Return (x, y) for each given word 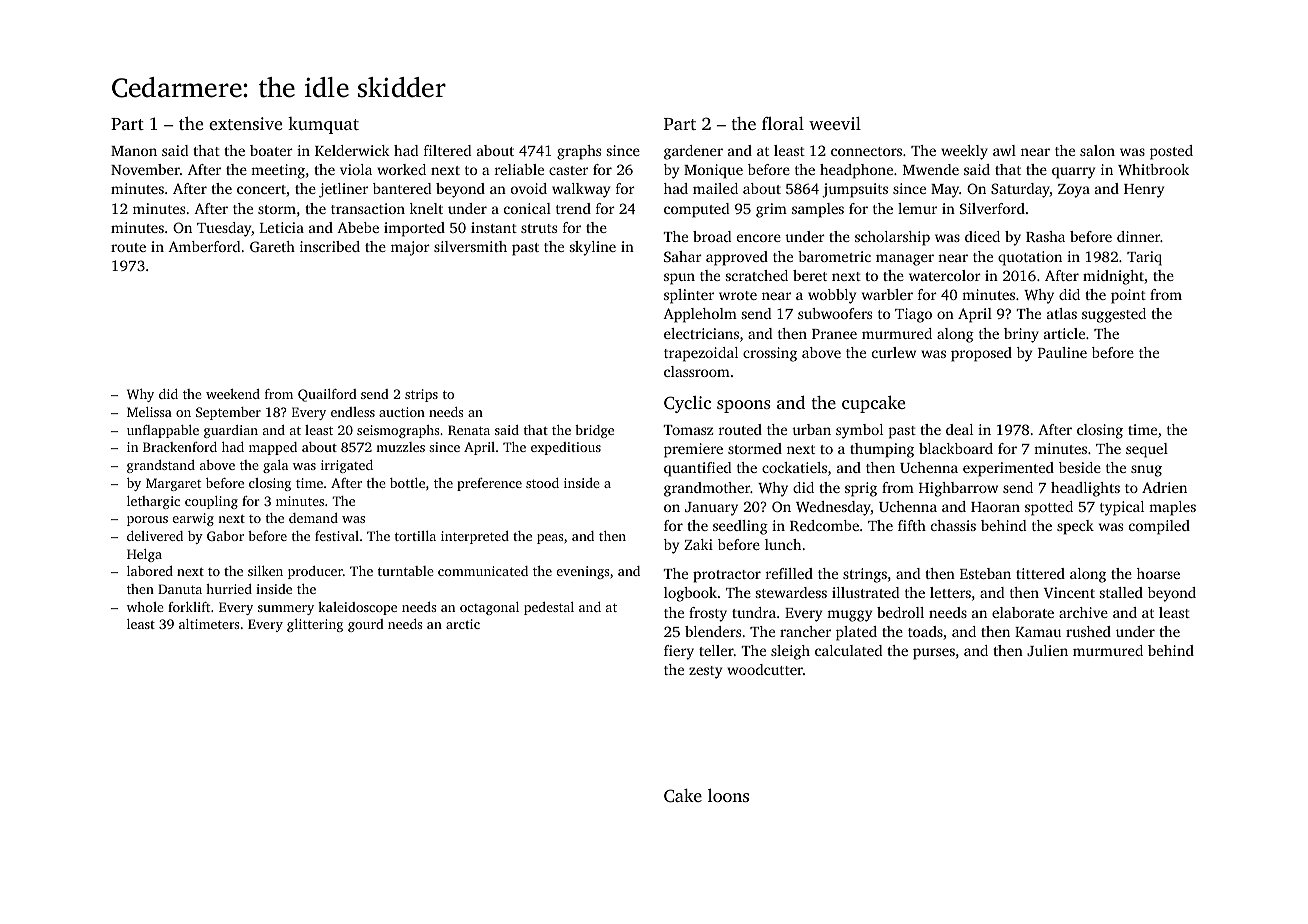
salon (1097, 150)
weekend (233, 394)
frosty (708, 614)
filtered (447, 150)
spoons (744, 406)
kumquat (323, 125)
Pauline (1062, 352)
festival (337, 536)
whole (145, 607)
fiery (679, 652)
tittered (1040, 573)
